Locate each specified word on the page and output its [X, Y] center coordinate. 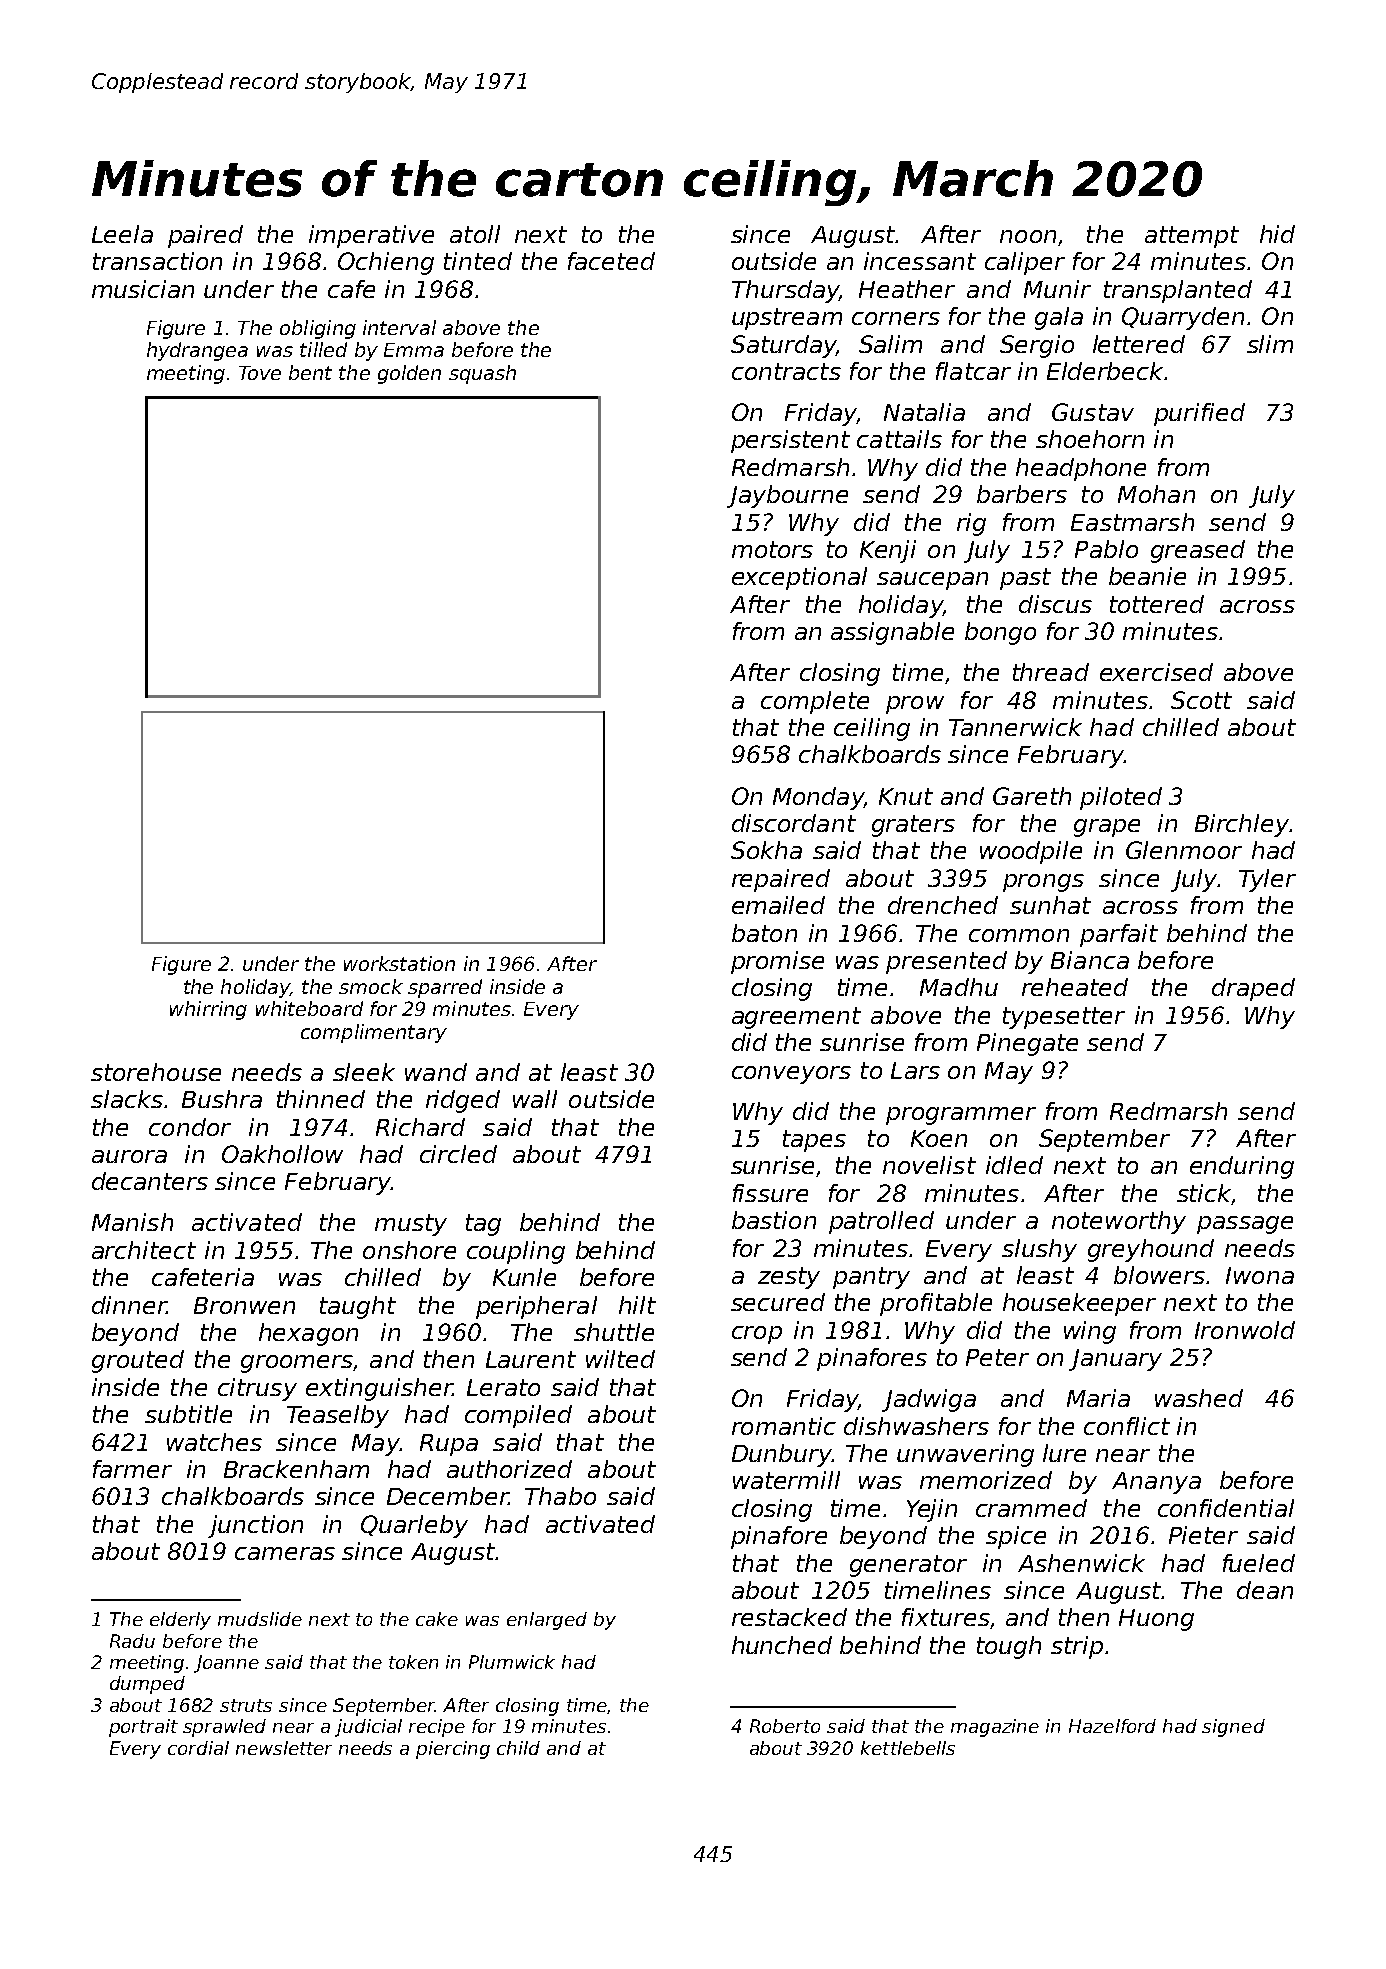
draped [1253, 989]
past [1025, 579]
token [413, 1662]
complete [815, 702]
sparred [445, 988]
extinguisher [379, 1389]
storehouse [156, 1072]
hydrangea [197, 351]
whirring [208, 1010]
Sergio [1037, 346]
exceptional [799, 578]
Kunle [524, 1277]
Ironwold [1245, 1330]
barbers [1022, 494]
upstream [787, 319]
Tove [260, 373]
